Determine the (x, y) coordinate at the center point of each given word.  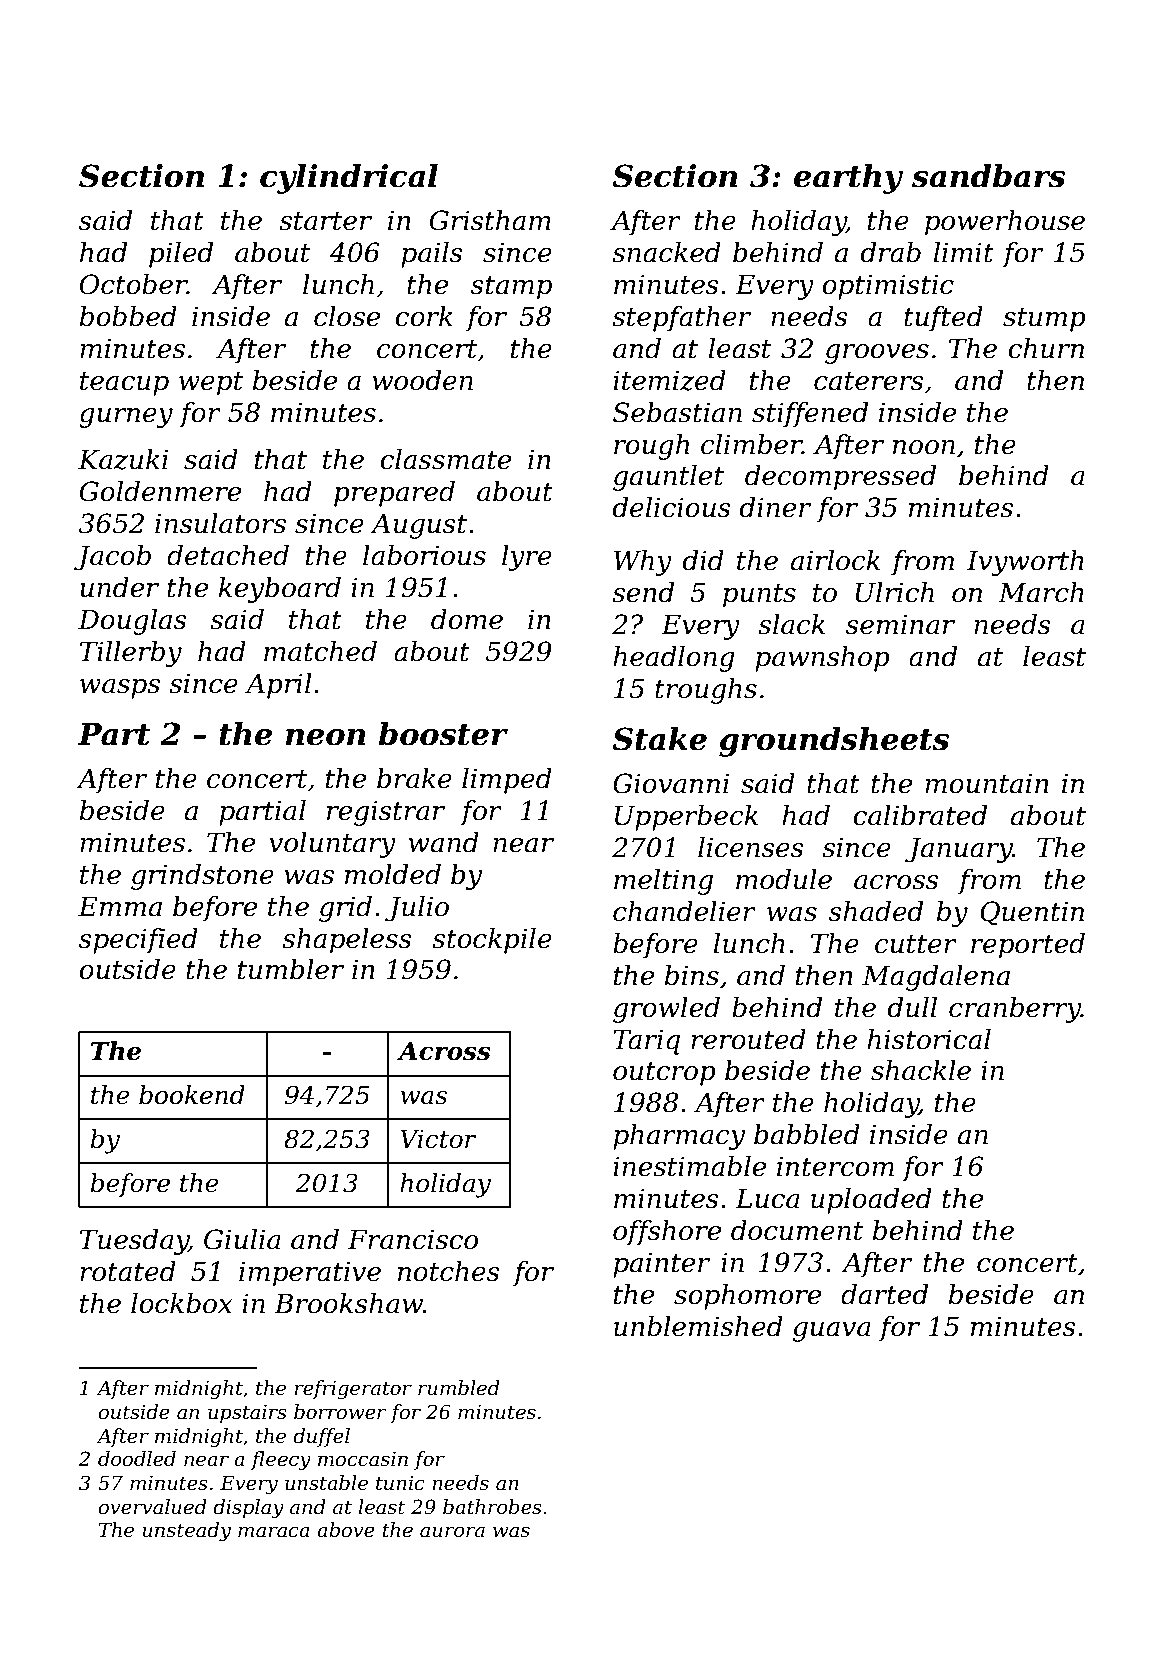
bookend (192, 1095)
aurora (452, 1532)
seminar (900, 624)
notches (449, 1271)
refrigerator (353, 1390)
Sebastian (677, 412)
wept (211, 384)
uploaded (871, 1201)
